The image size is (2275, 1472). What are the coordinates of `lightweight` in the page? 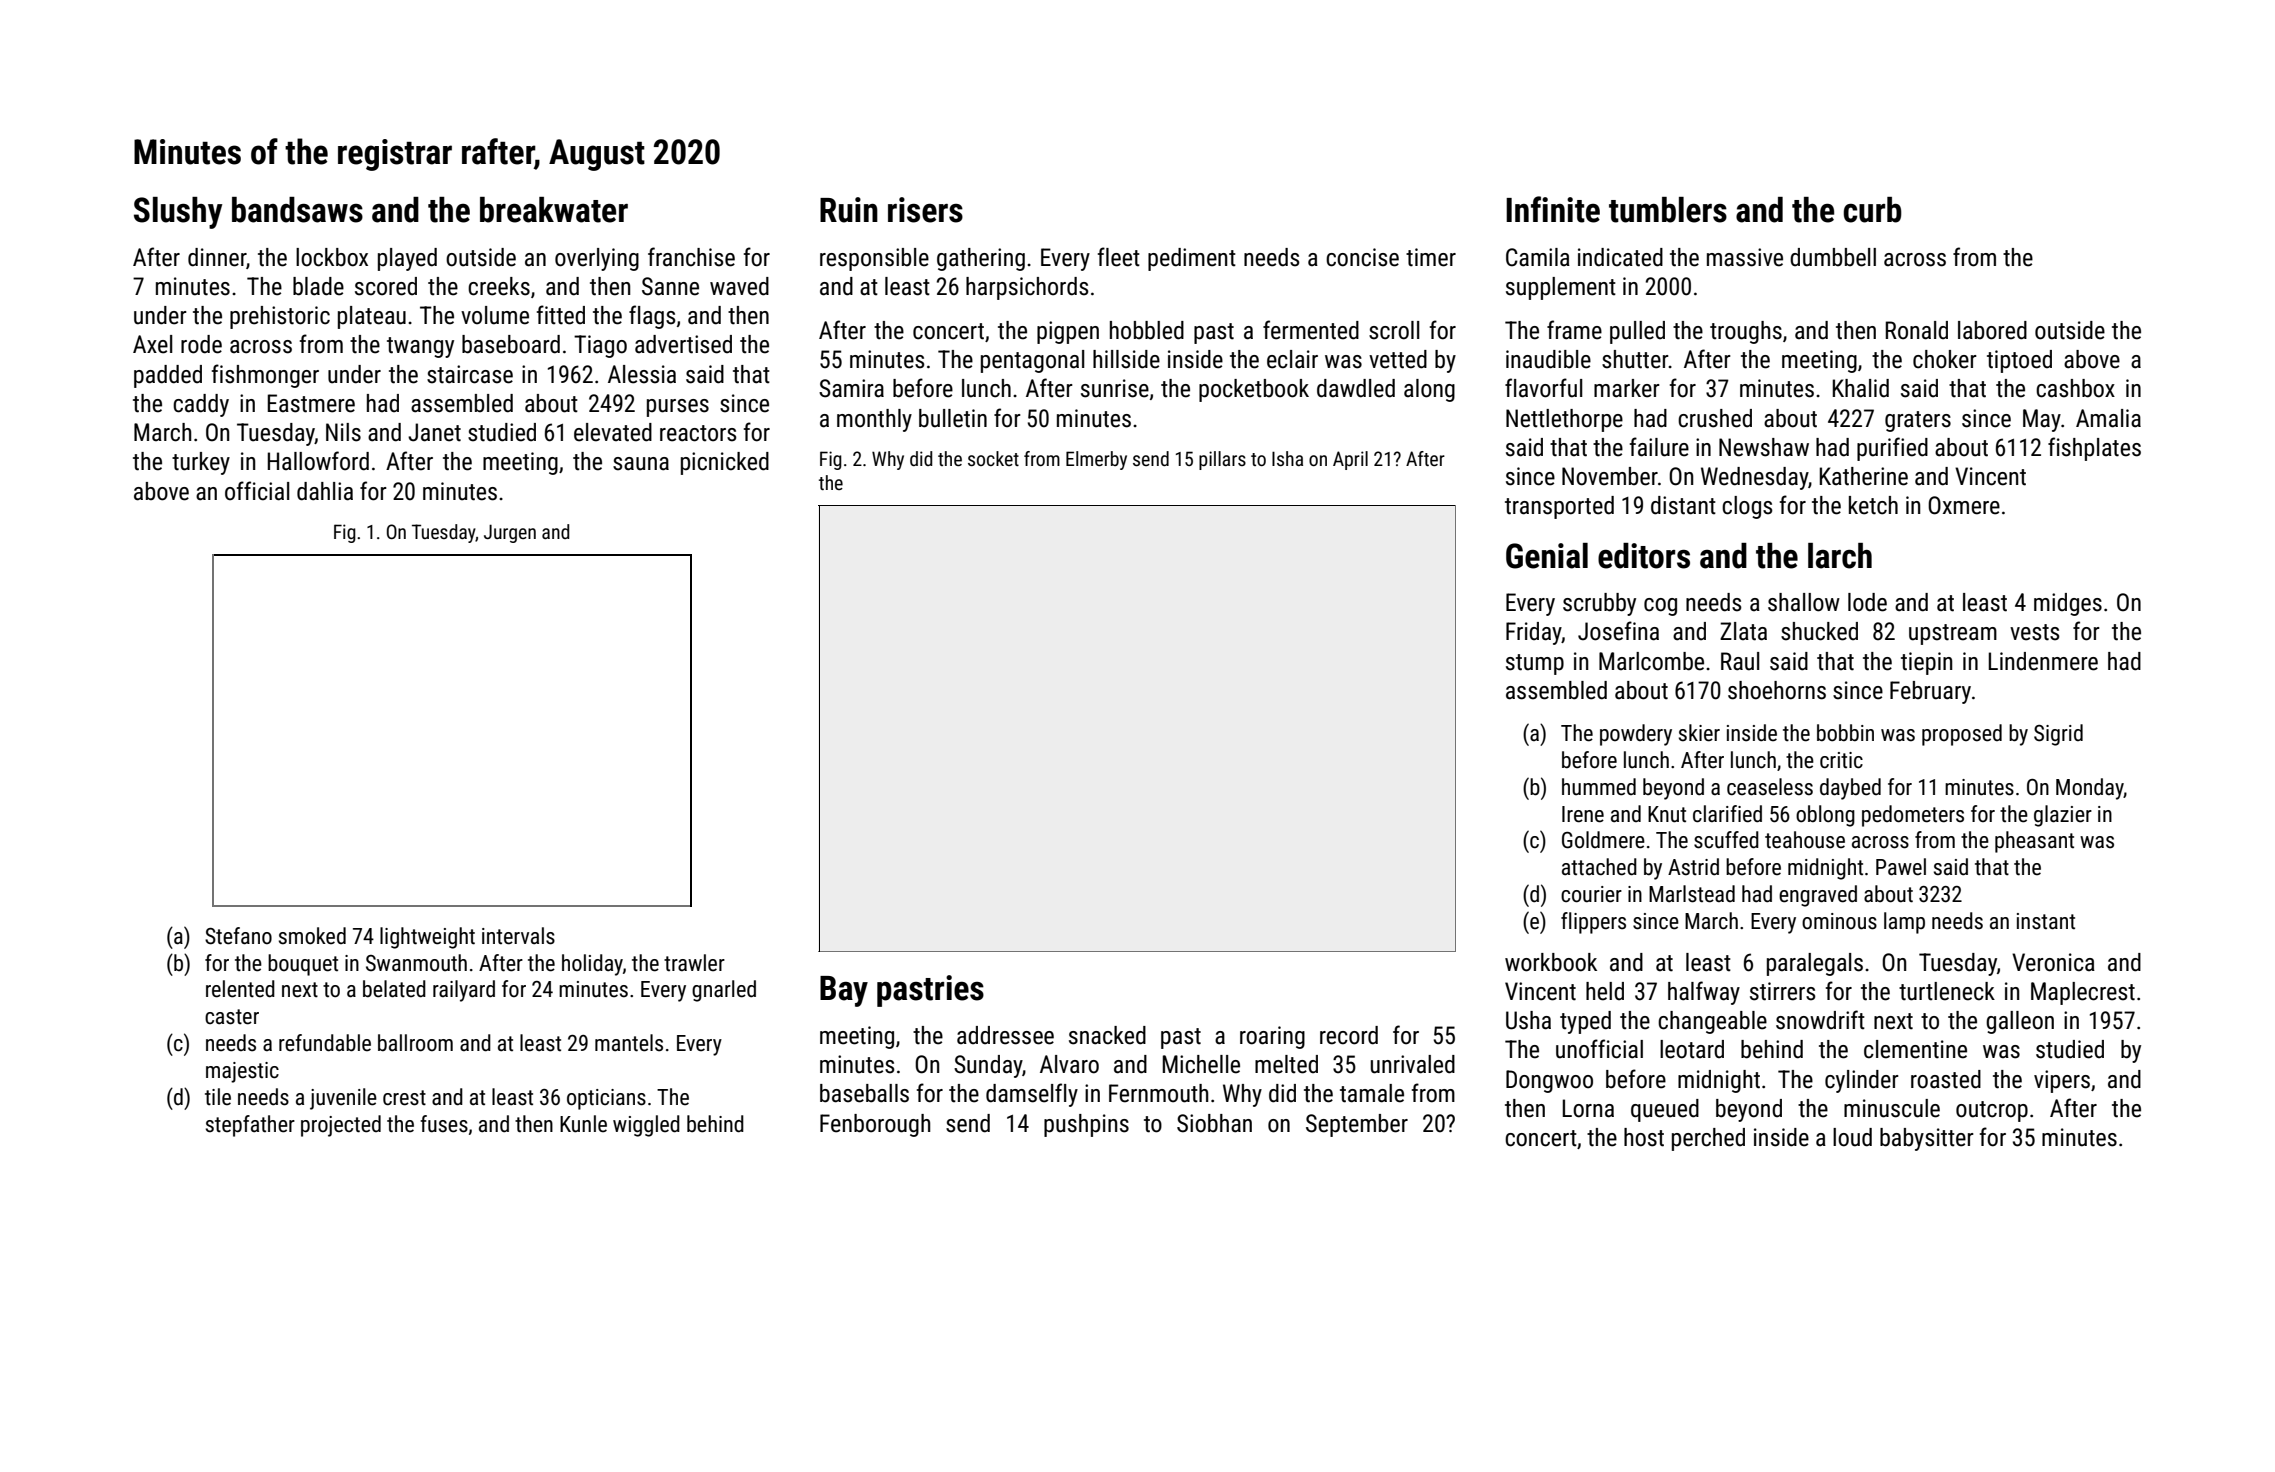 It's located at (427, 938).
